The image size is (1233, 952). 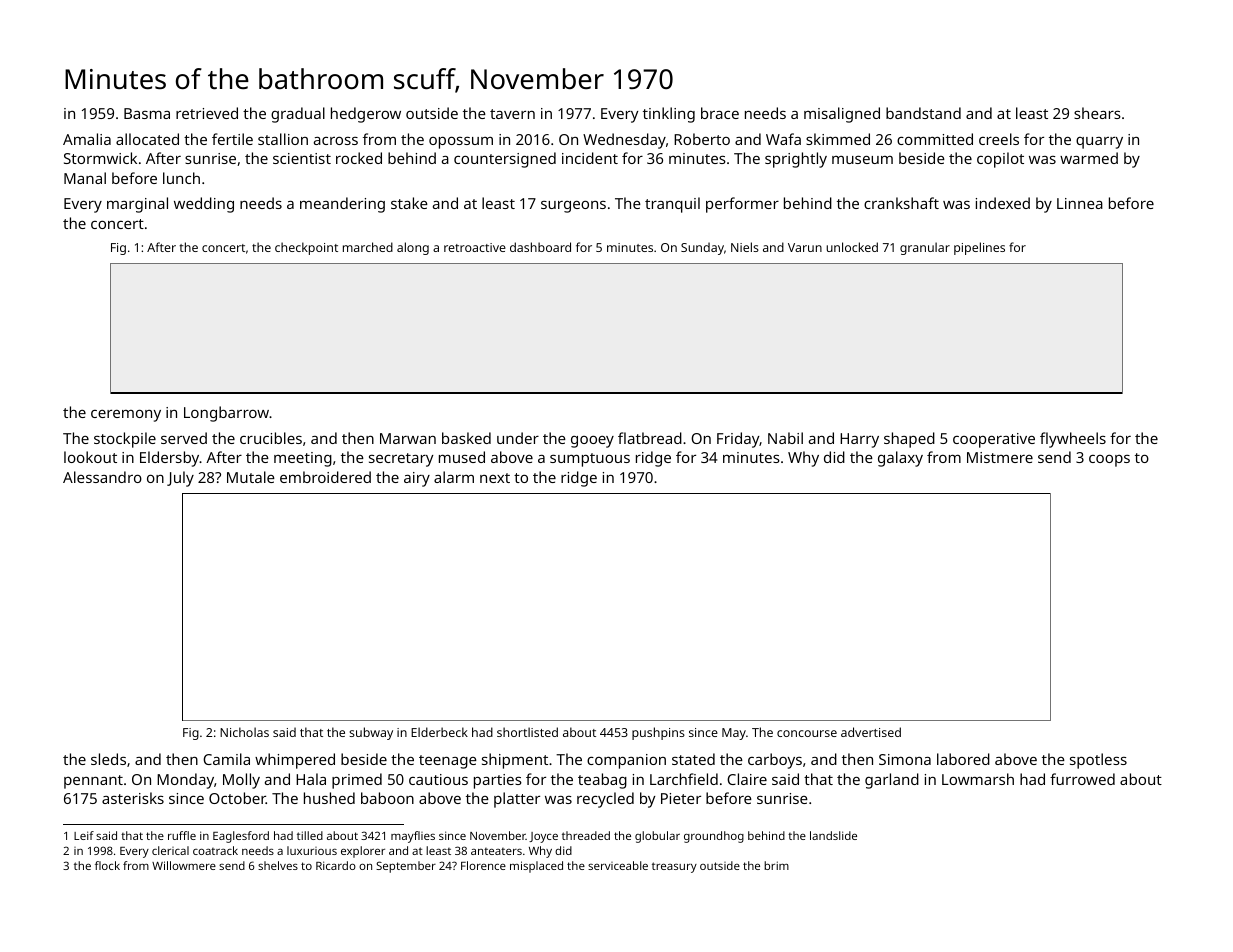 I want to click on tinkling, so click(x=669, y=115).
